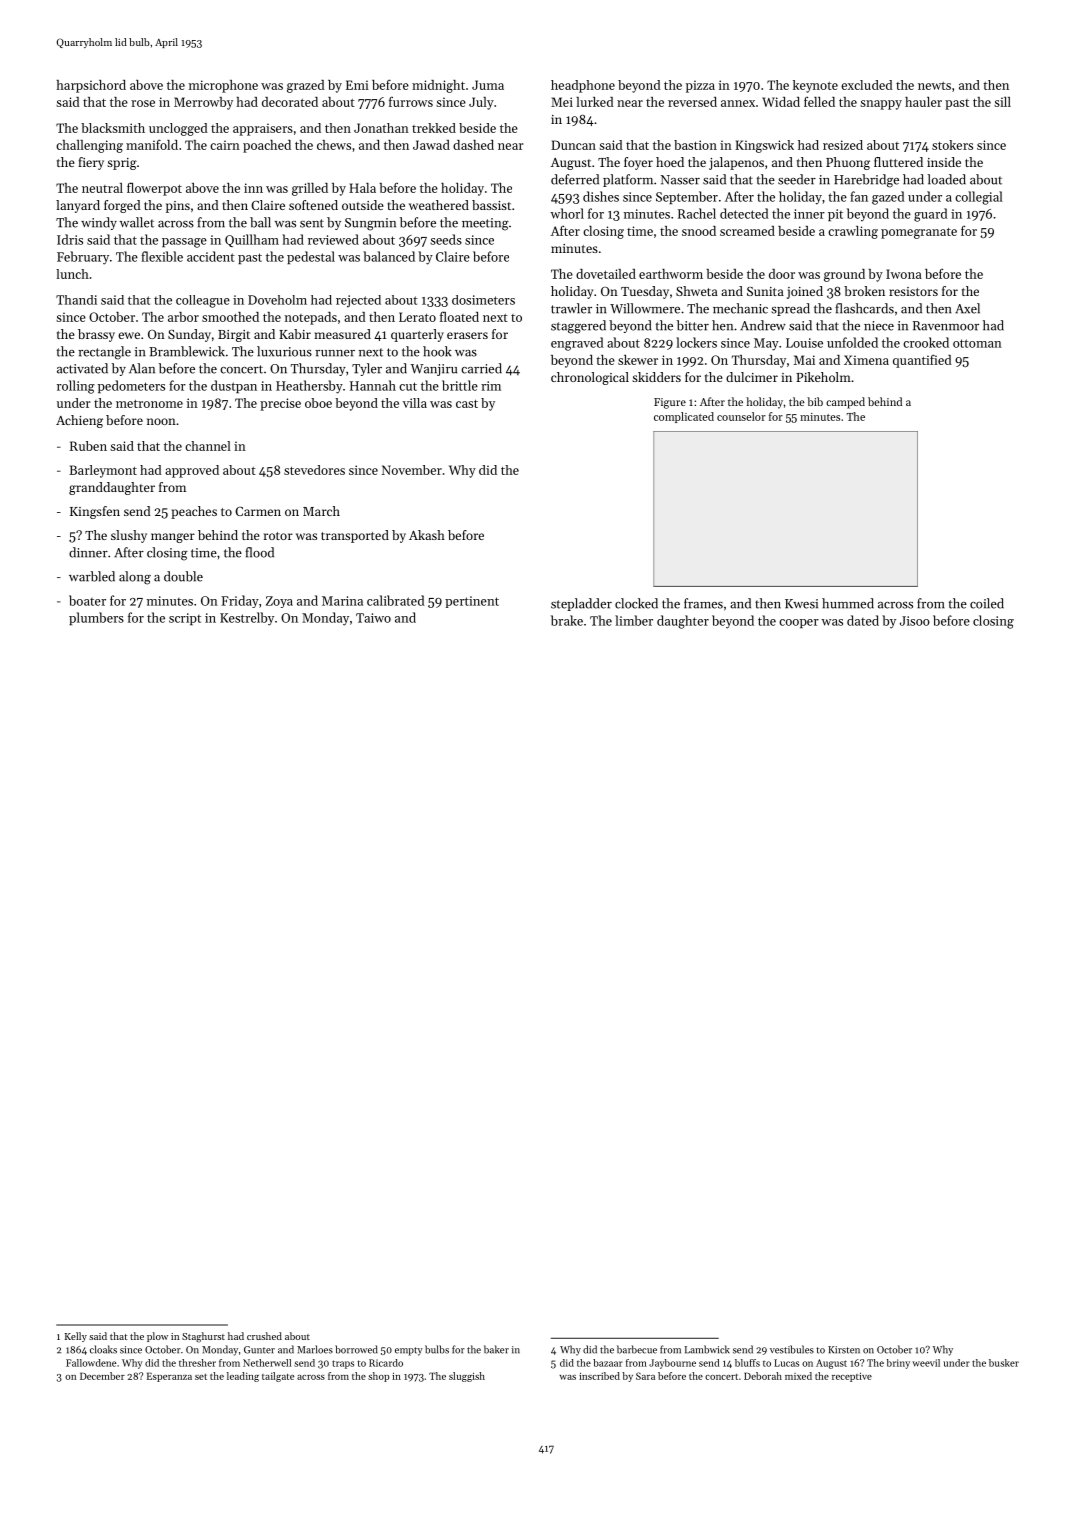 The height and width of the page is (1524, 1077). What do you see at coordinates (637, 1349) in the page?
I see `barbecue` at bounding box center [637, 1349].
